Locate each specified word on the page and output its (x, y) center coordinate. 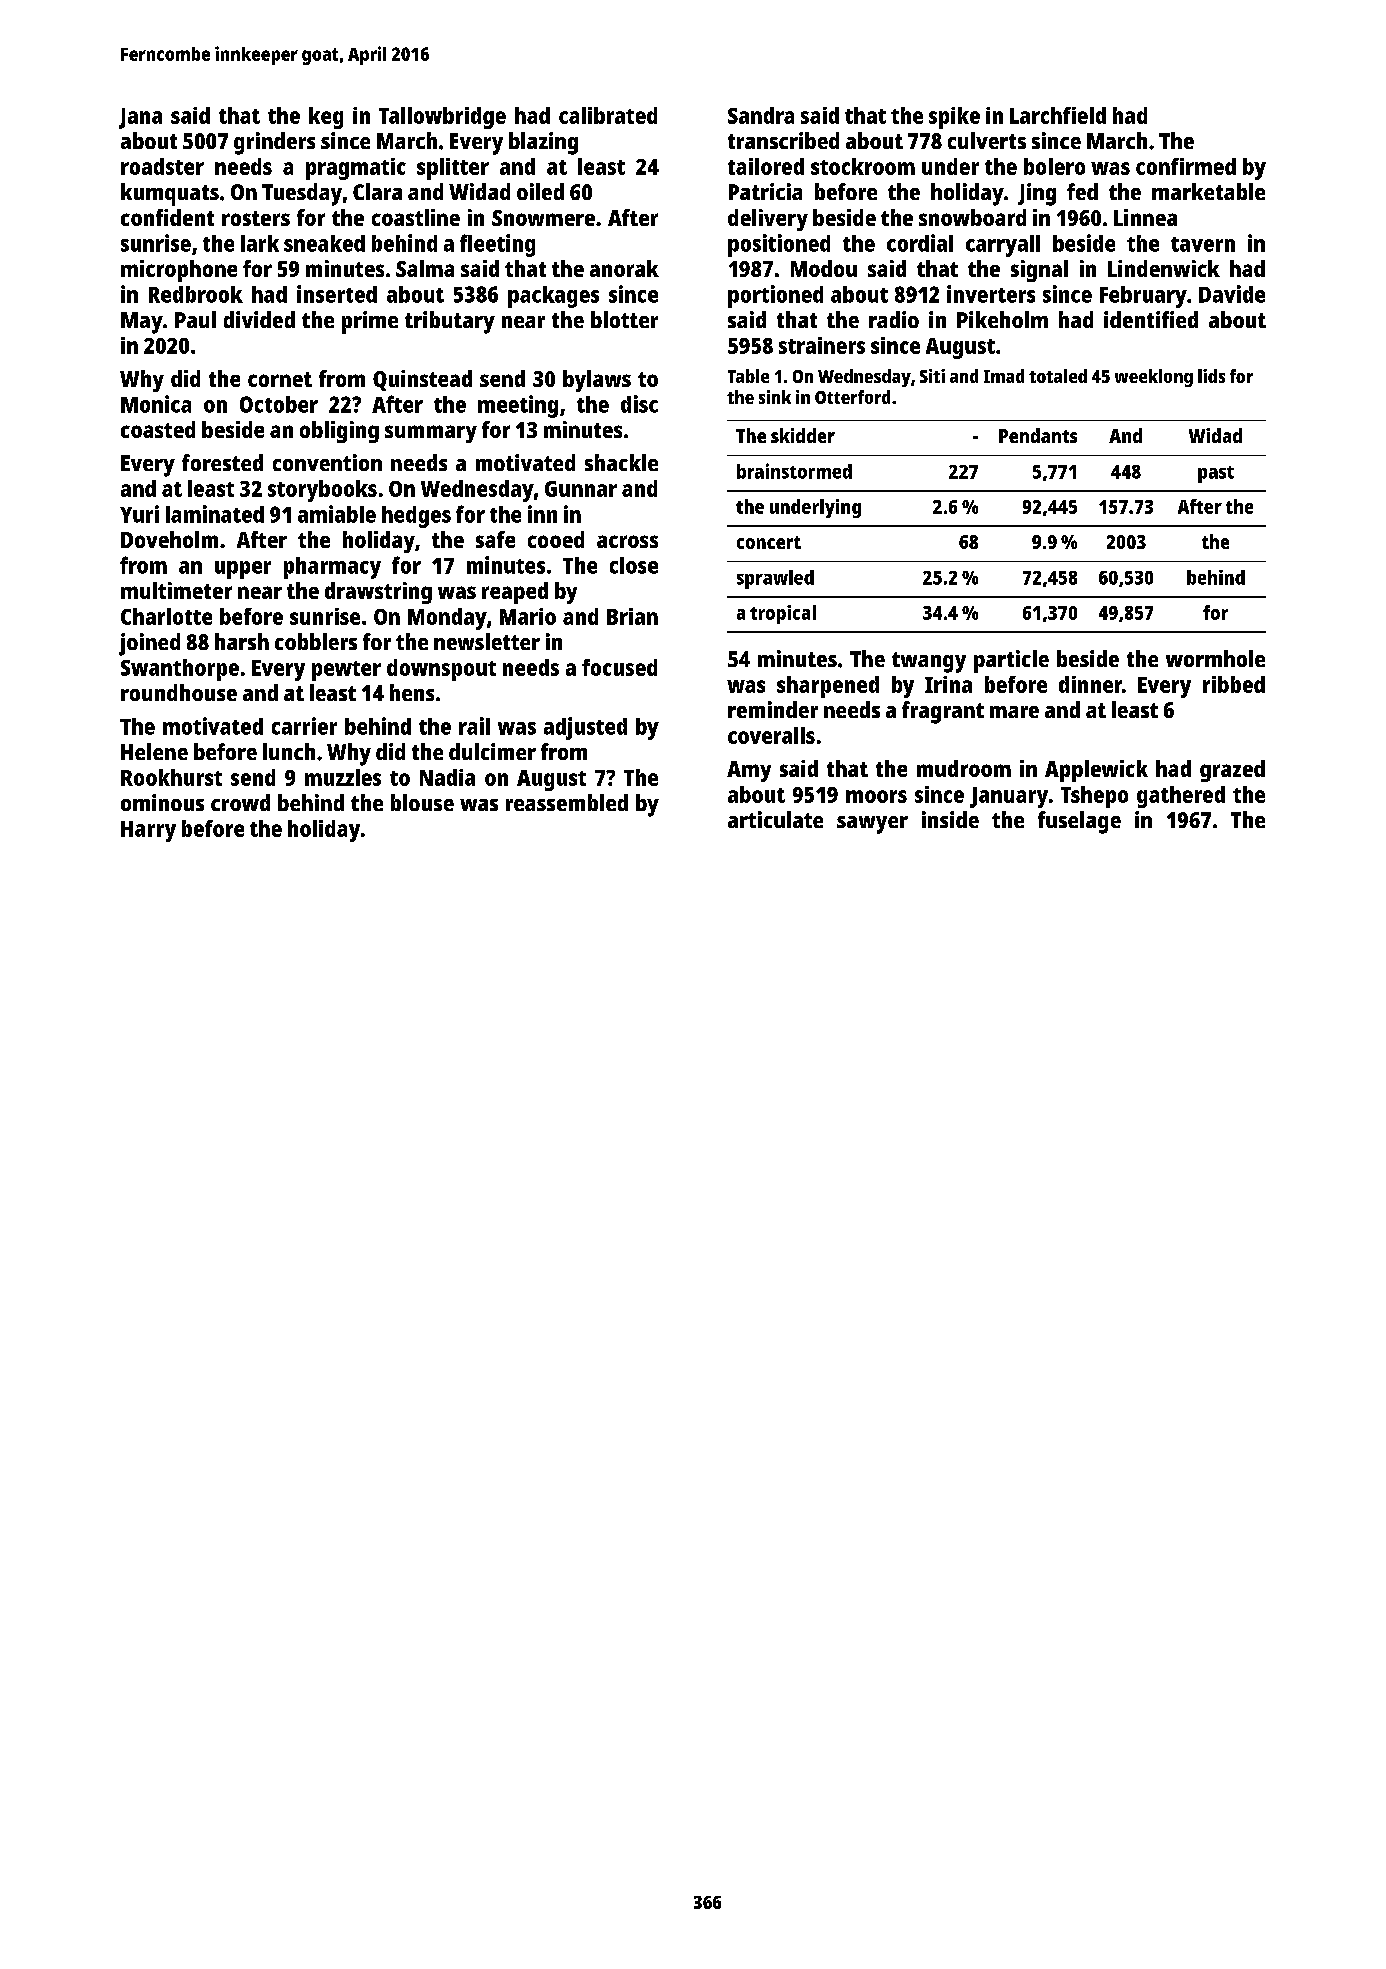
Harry (148, 831)
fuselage (1079, 822)
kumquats (170, 194)
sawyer (872, 825)
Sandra (761, 115)
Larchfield (1058, 115)
